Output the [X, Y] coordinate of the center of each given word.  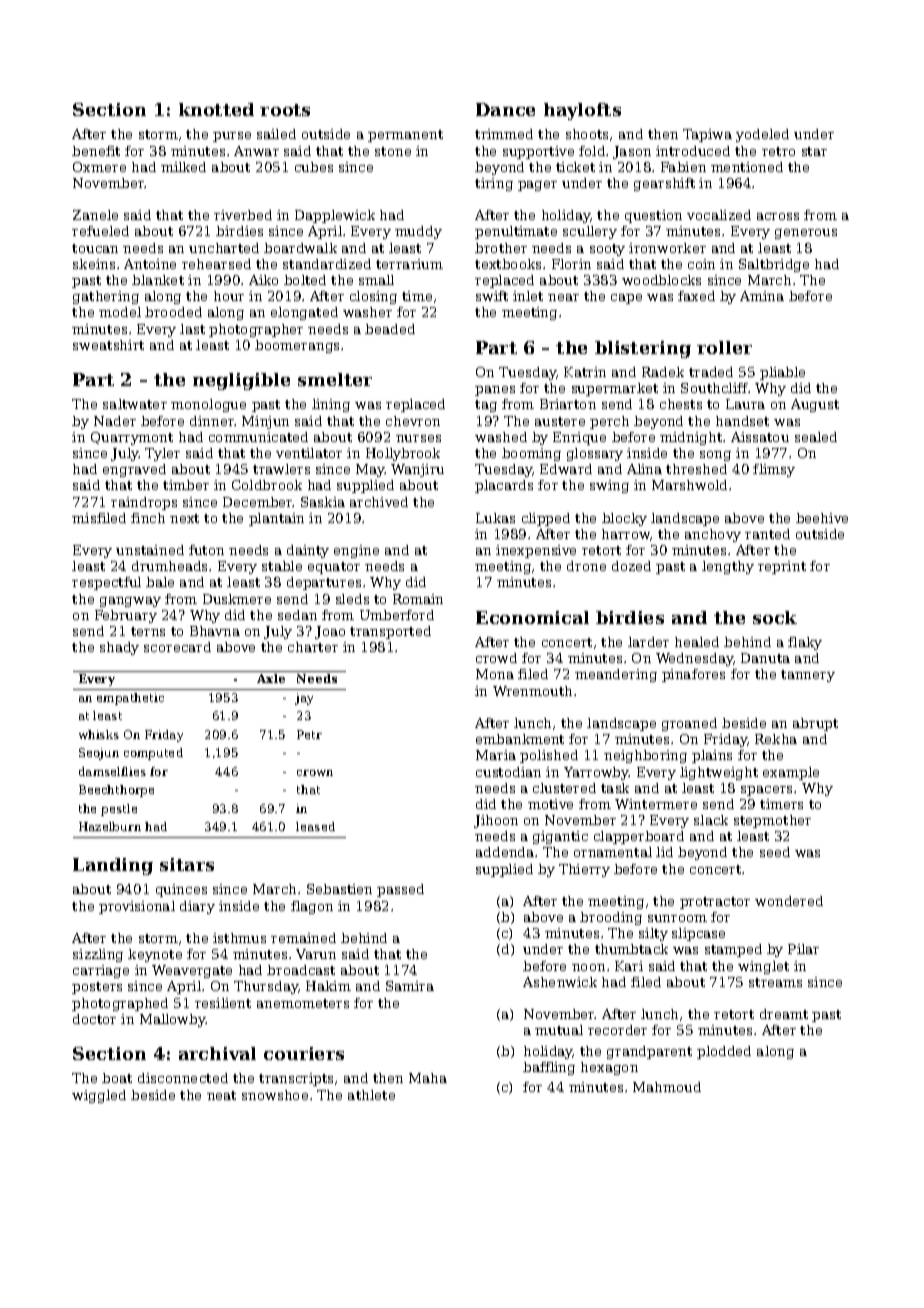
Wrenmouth [532, 691]
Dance [505, 109]
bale [160, 582]
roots [285, 110]
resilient [223, 1003]
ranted [767, 534]
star [814, 151]
